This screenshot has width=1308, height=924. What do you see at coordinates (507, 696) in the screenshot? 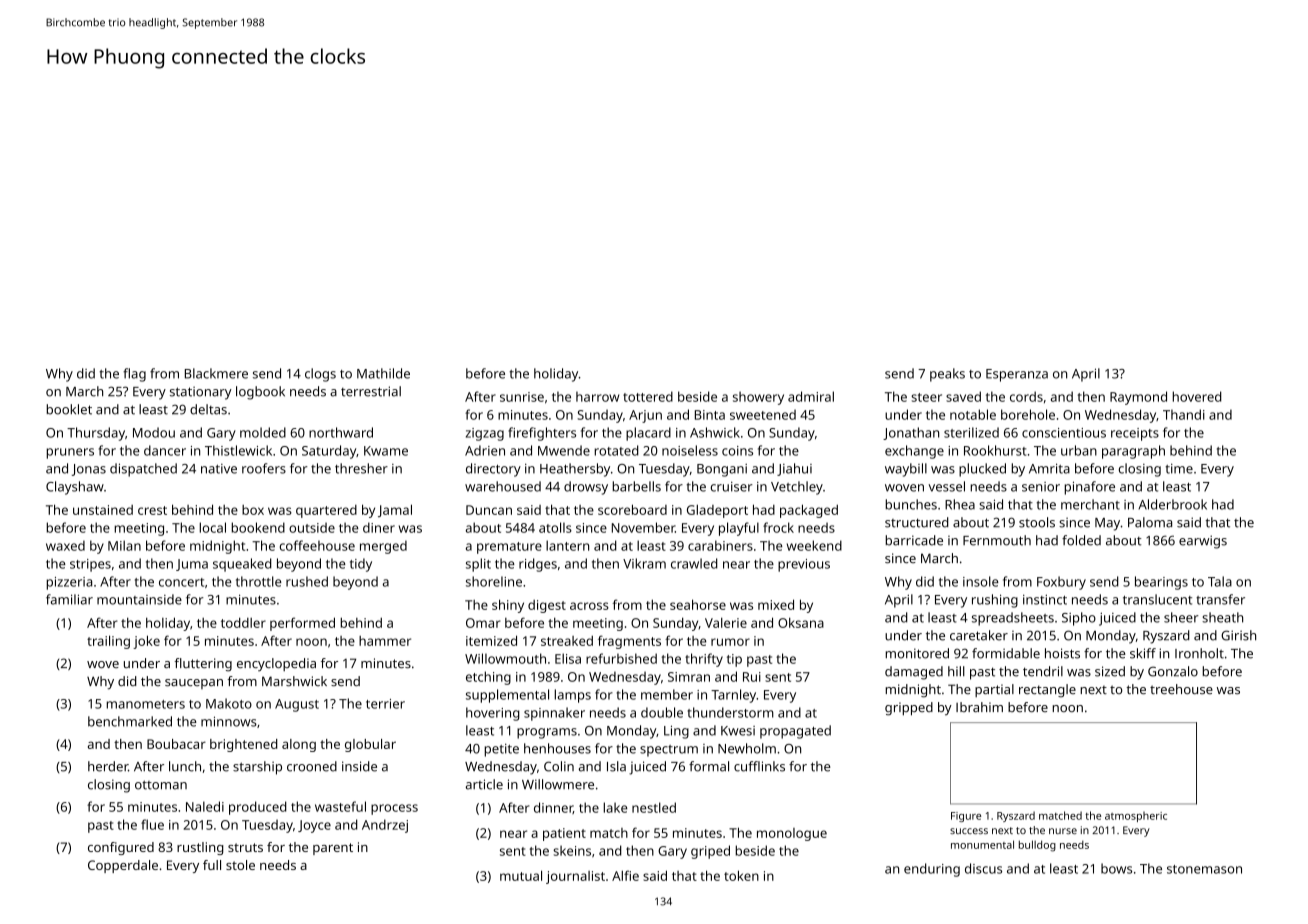
I see `supplemental` at bounding box center [507, 696].
